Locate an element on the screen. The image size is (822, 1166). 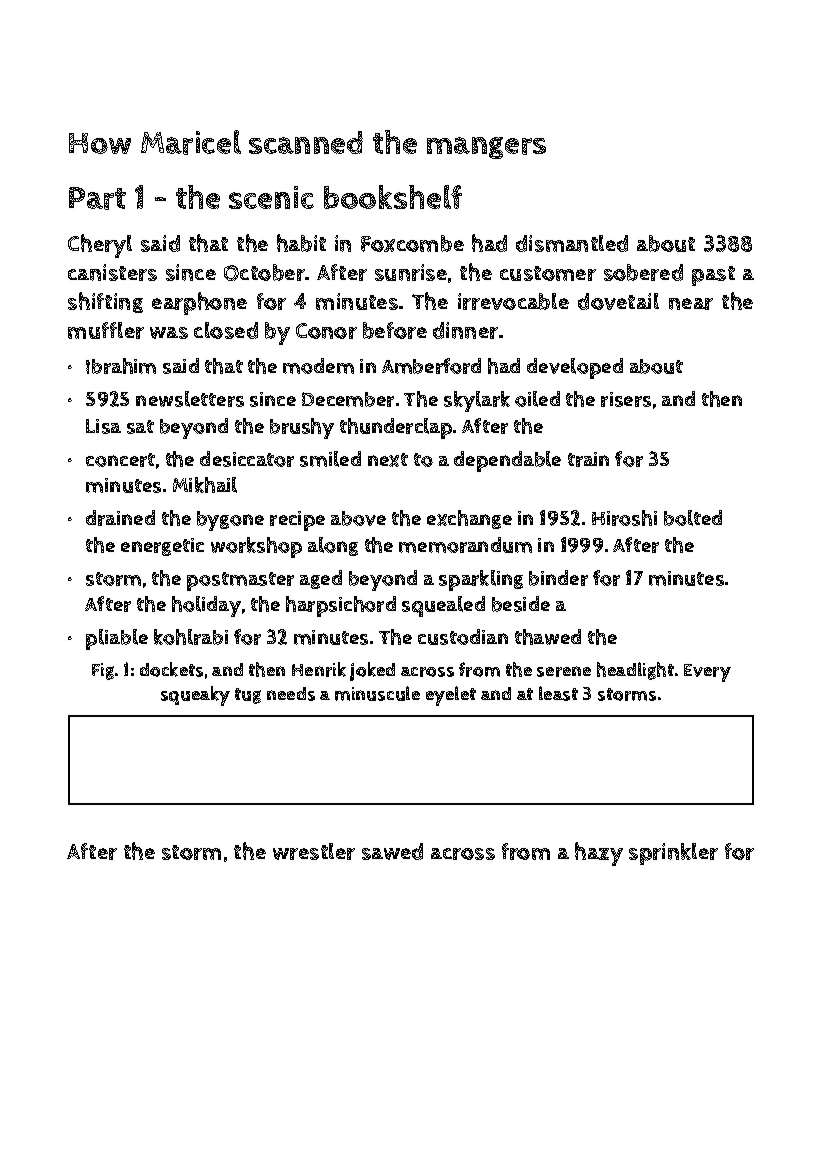
Part is located at coordinates (97, 198).
